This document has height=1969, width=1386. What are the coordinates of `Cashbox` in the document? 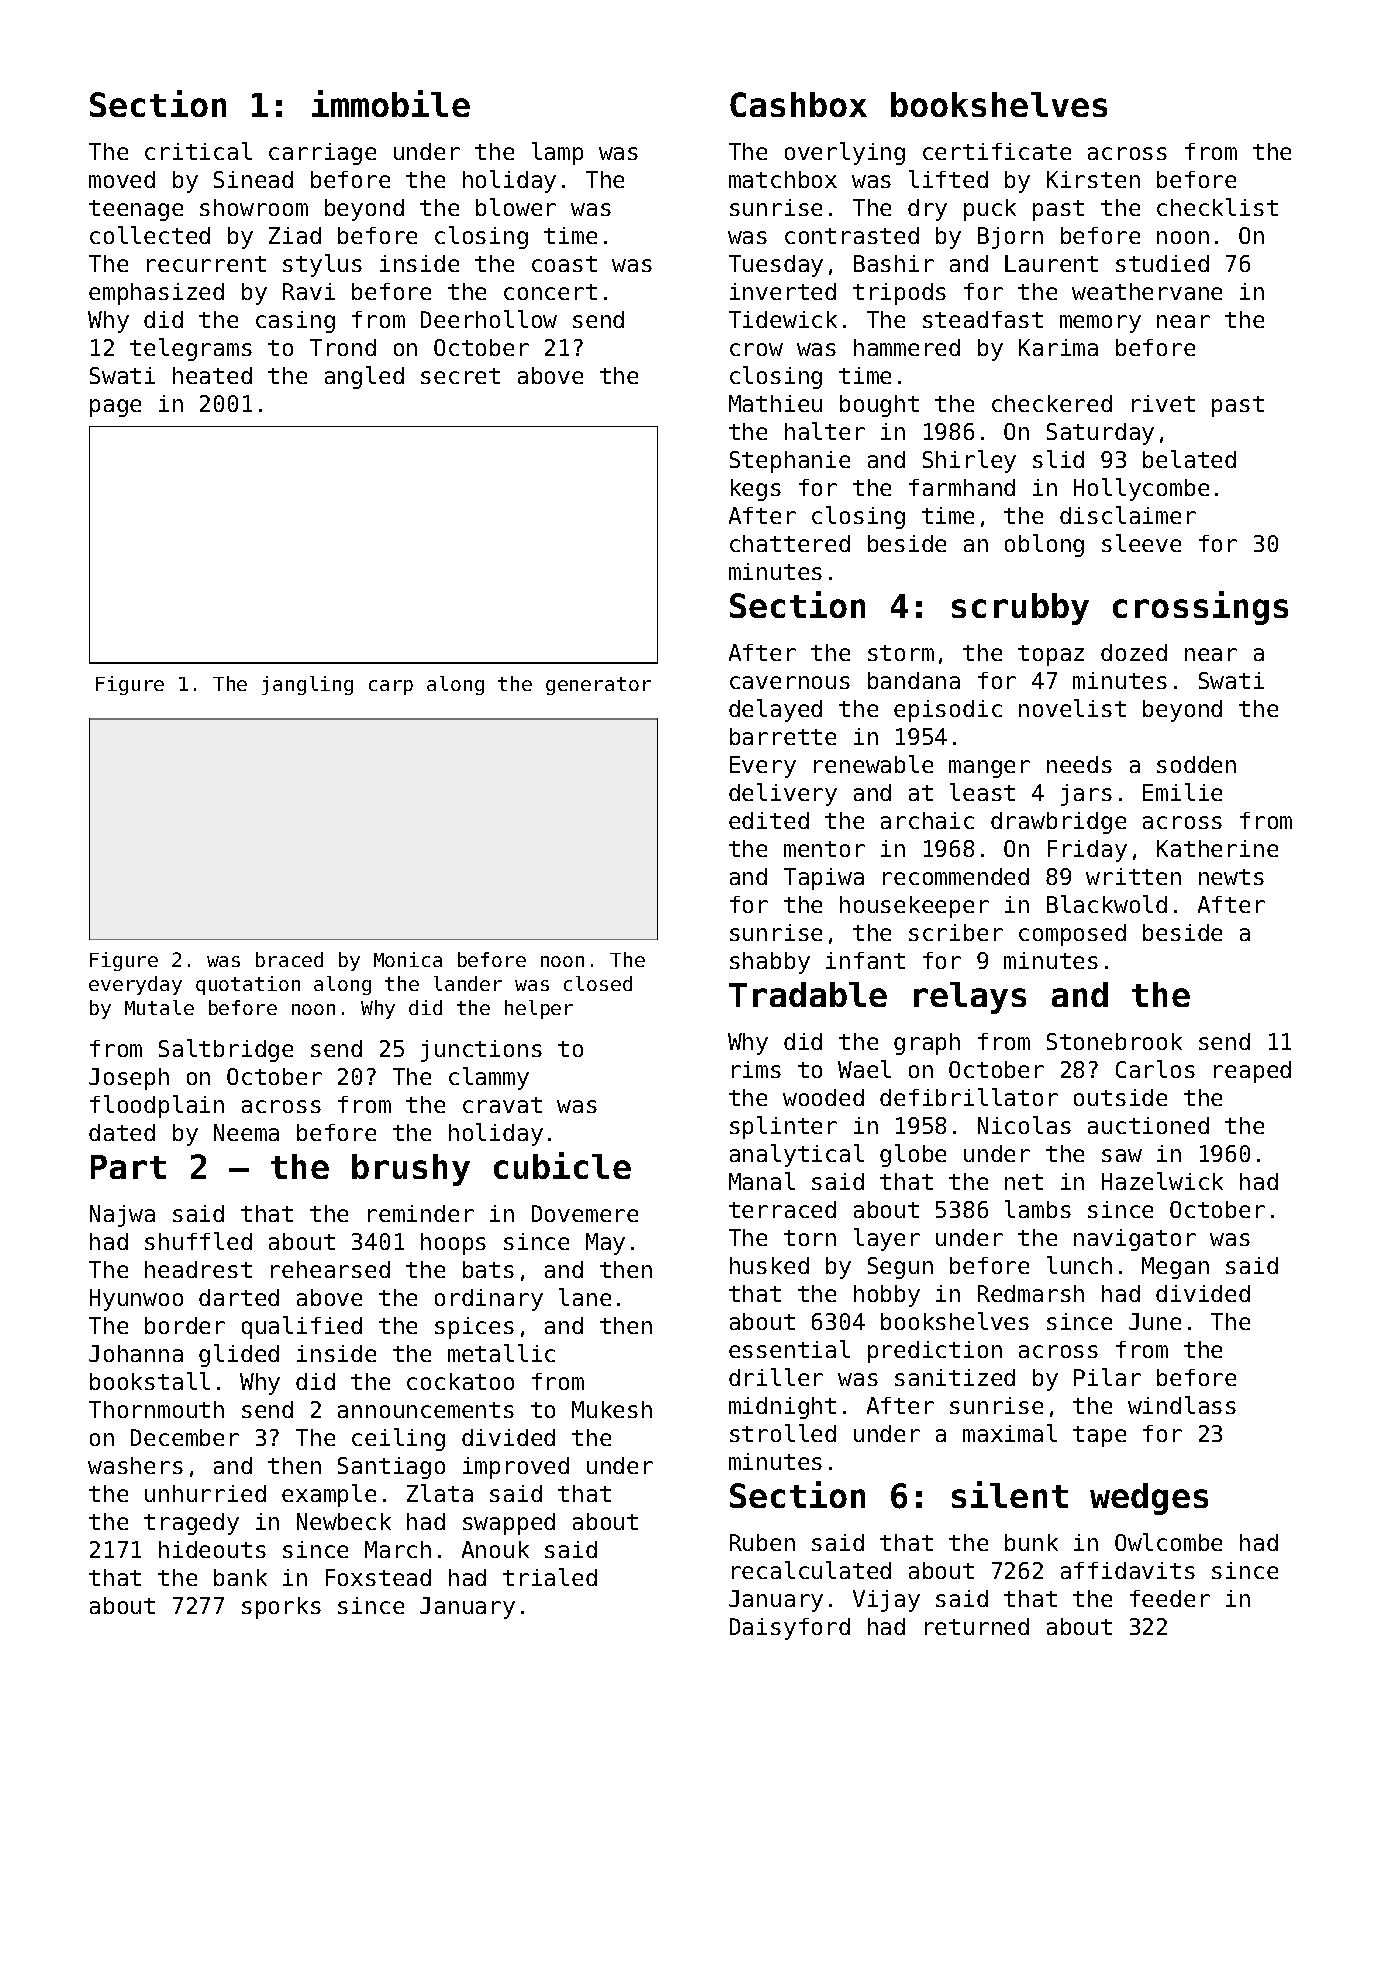 It's located at (798, 104).
